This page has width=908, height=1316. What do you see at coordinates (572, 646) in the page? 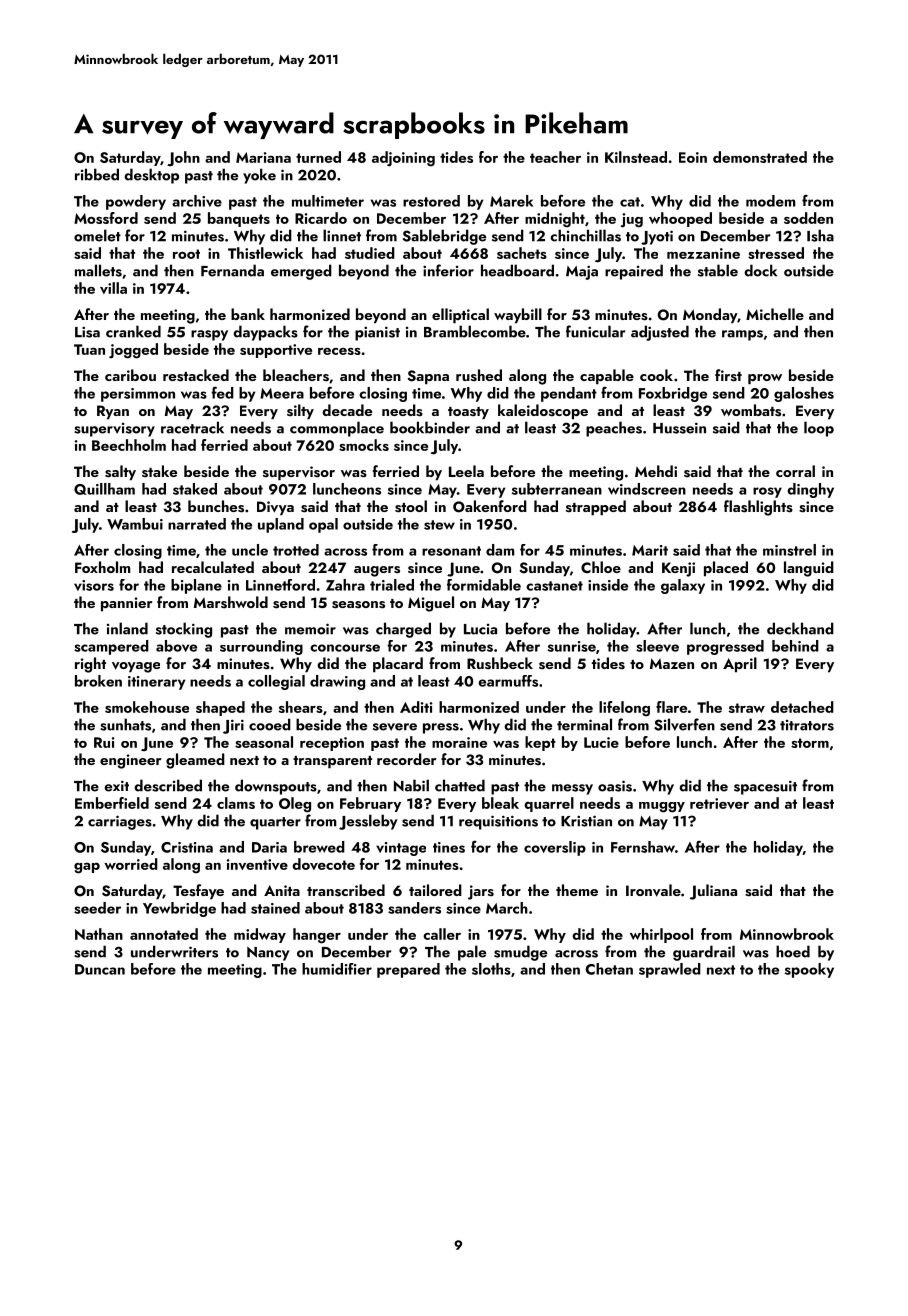
I see `sunrise` at bounding box center [572, 646].
